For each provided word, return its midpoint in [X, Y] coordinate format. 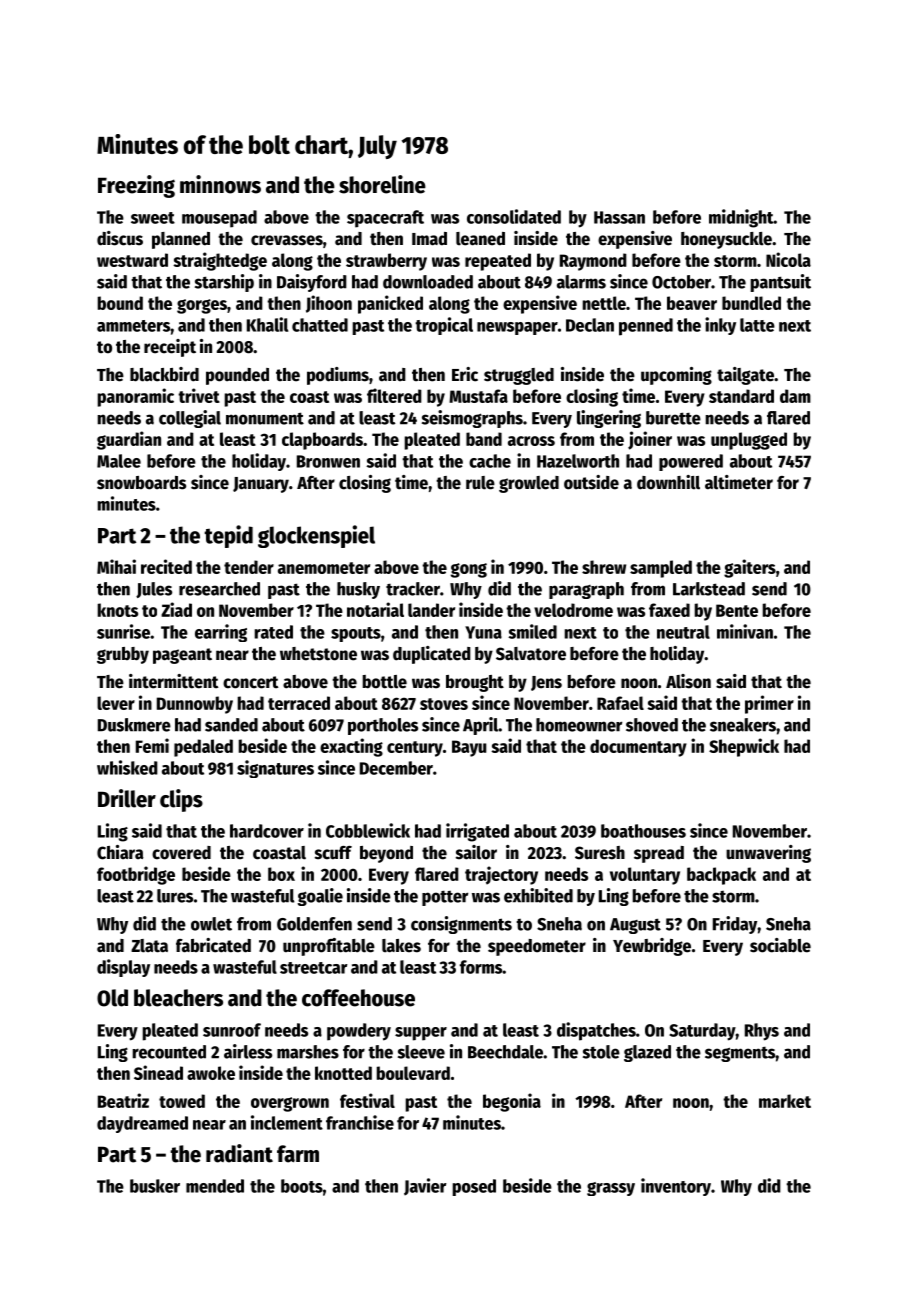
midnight [741, 218]
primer [769, 704]
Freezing [136, 186]
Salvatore [531, 654]
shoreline [382, 184]
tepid [228, 536]
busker [155, 1186]
